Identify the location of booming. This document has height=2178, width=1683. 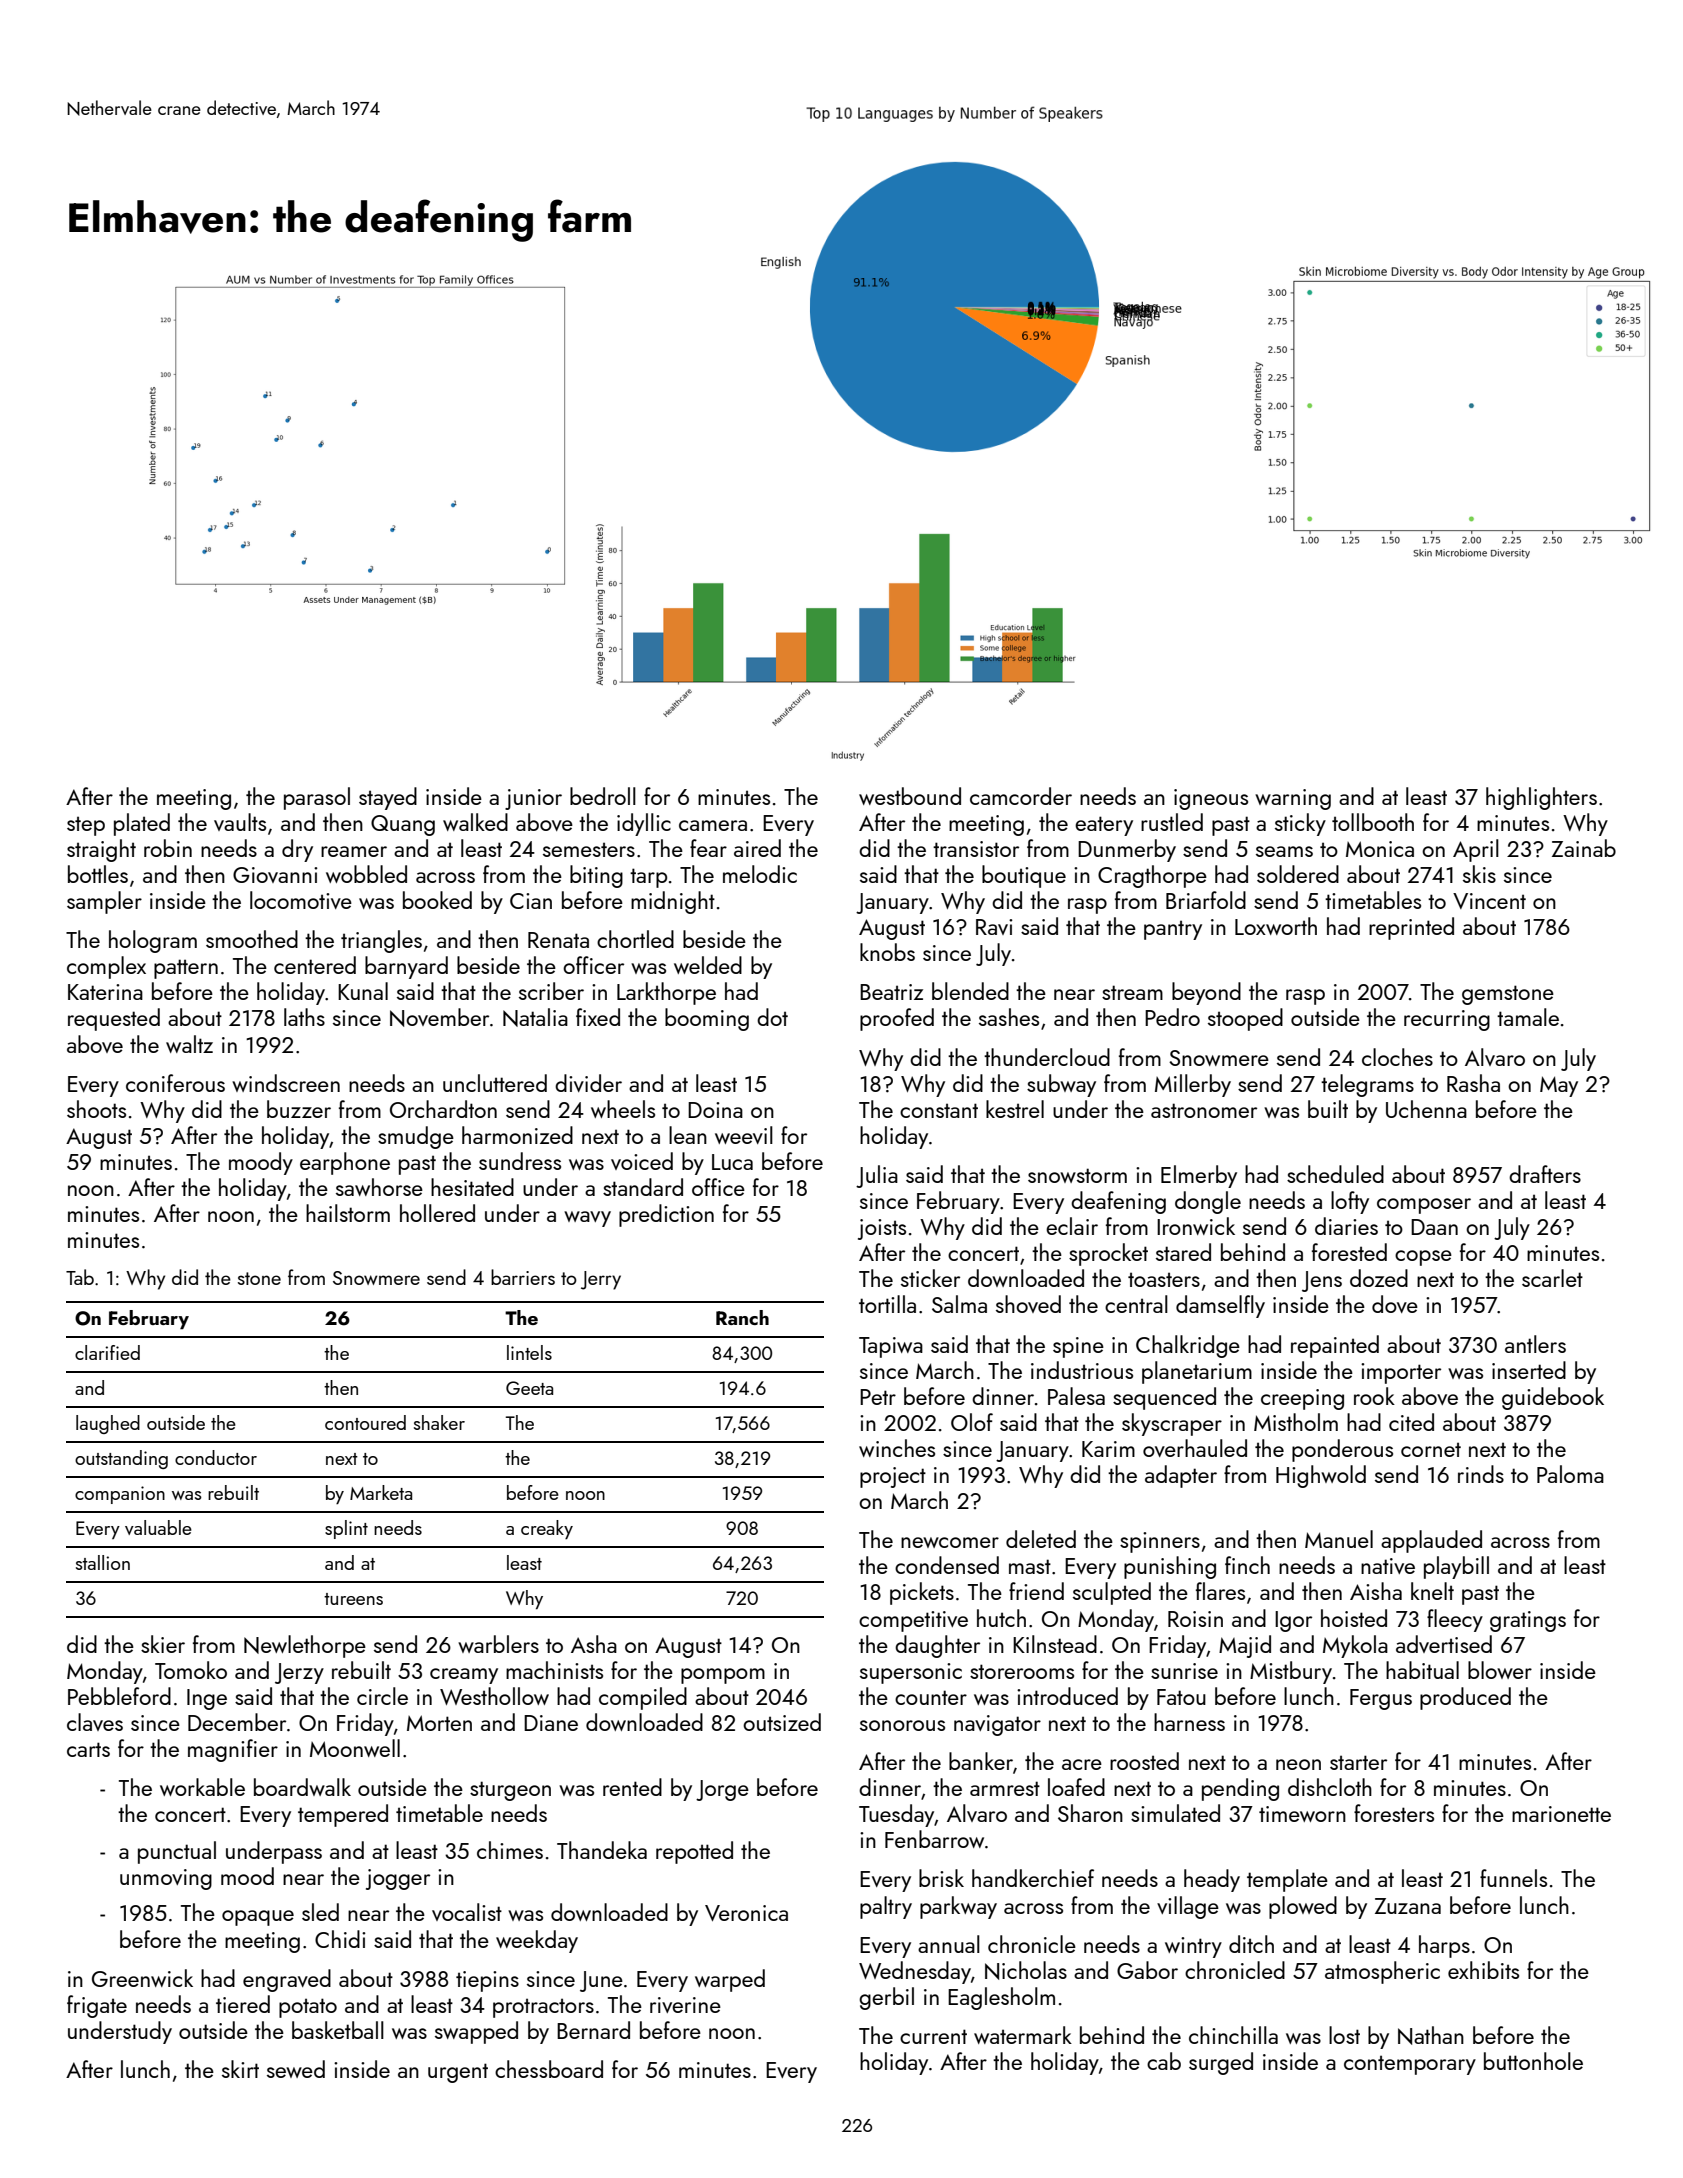
(707, 1019).
